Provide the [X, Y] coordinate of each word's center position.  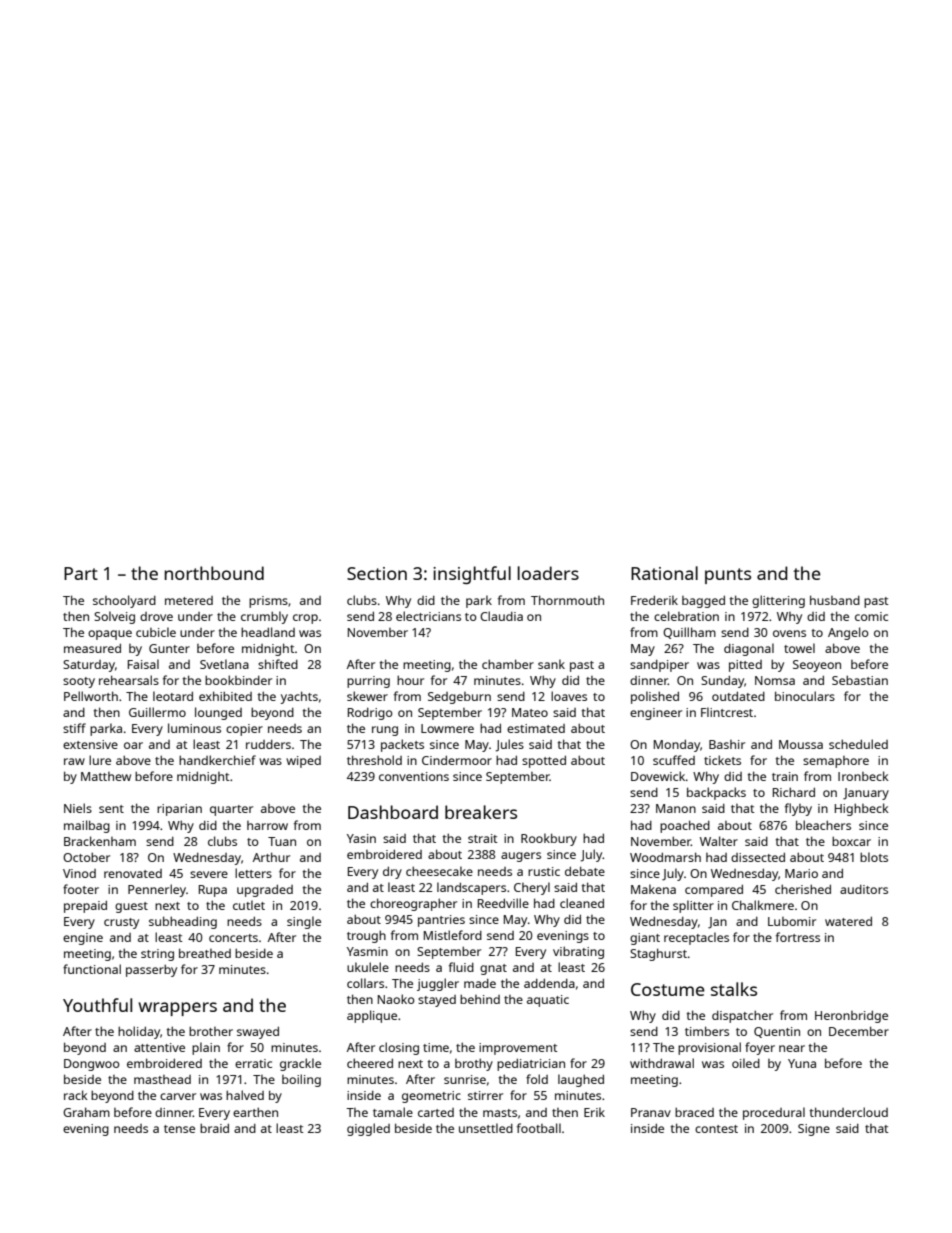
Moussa [801, 744]
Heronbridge [851, 1017]
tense [179, 1129]
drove [156, 616]
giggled [368, 1129]
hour [410, 680]
